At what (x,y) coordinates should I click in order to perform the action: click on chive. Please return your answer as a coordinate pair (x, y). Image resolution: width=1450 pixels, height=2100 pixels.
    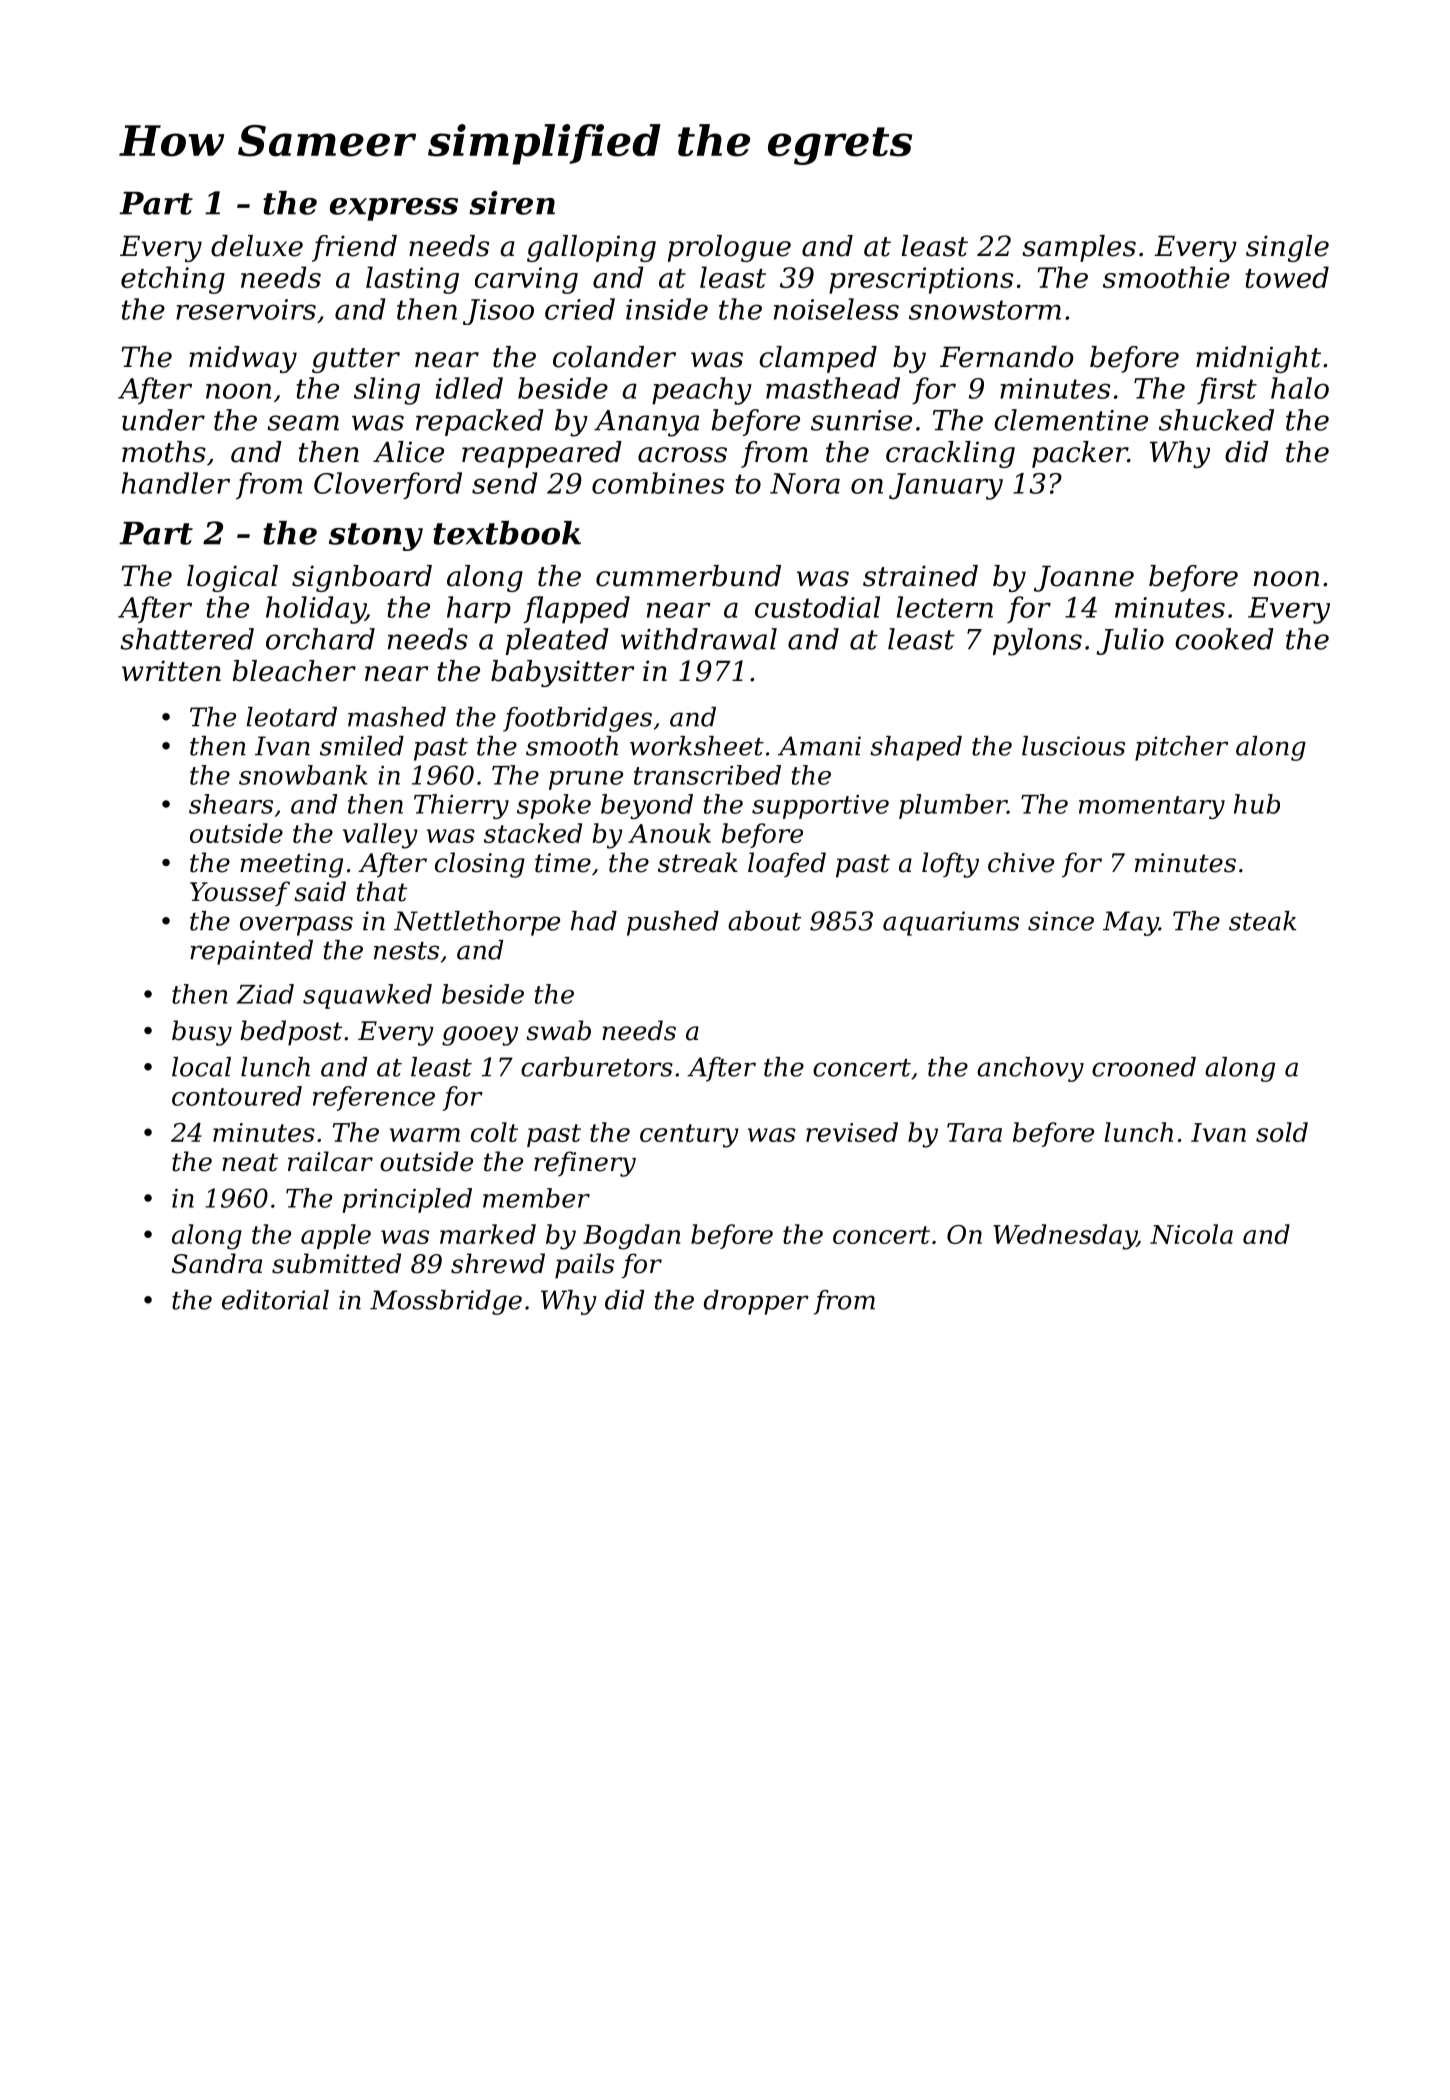
    Looking at the image, I should click on (1021, 862).
